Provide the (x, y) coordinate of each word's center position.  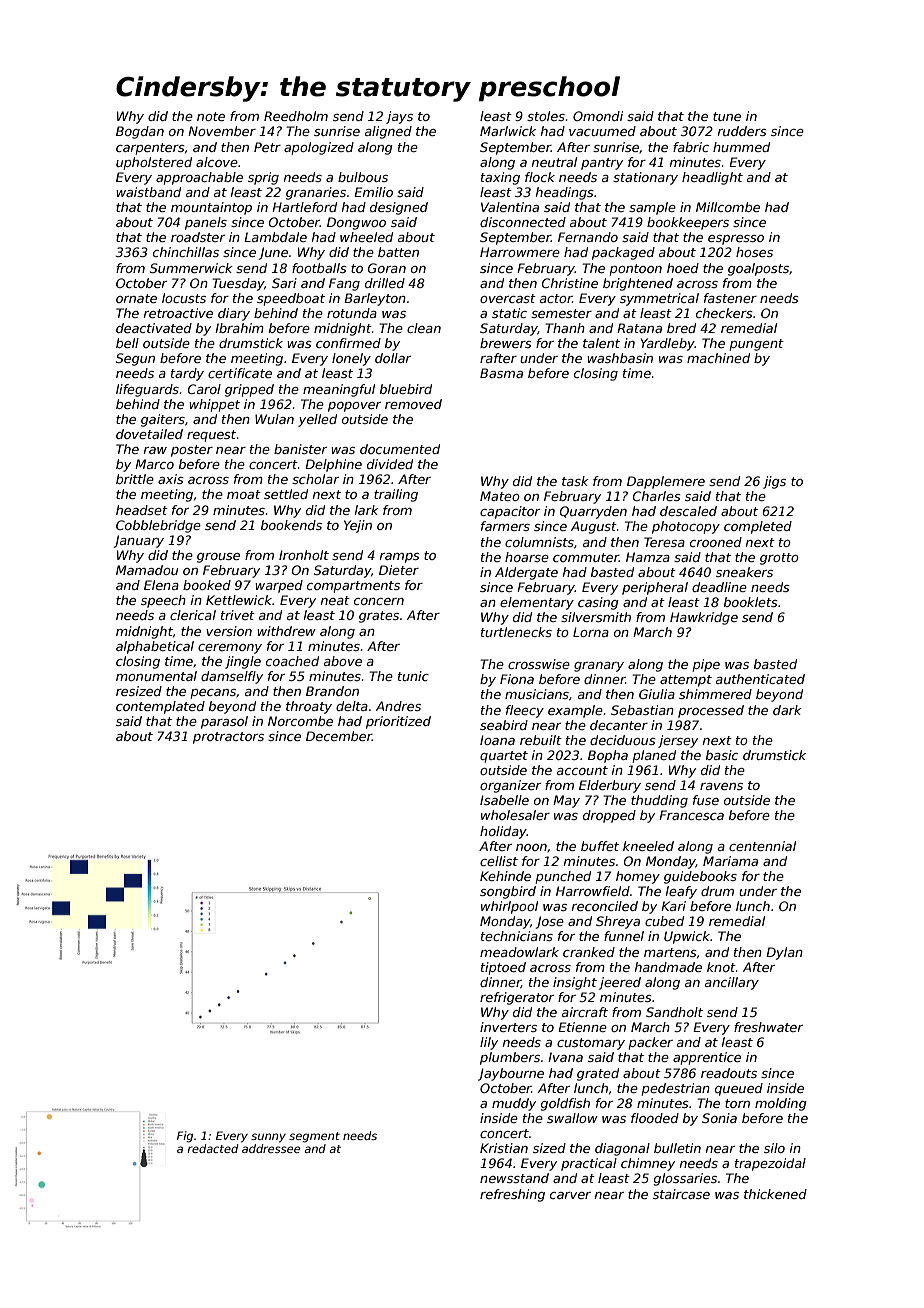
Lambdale (275, 237)
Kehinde (505, 876)
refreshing (512, 1195)
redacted (212, 1148)
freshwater (768, 1027)
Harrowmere (520, 252)
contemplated (160, 707)
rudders (742, 131)
